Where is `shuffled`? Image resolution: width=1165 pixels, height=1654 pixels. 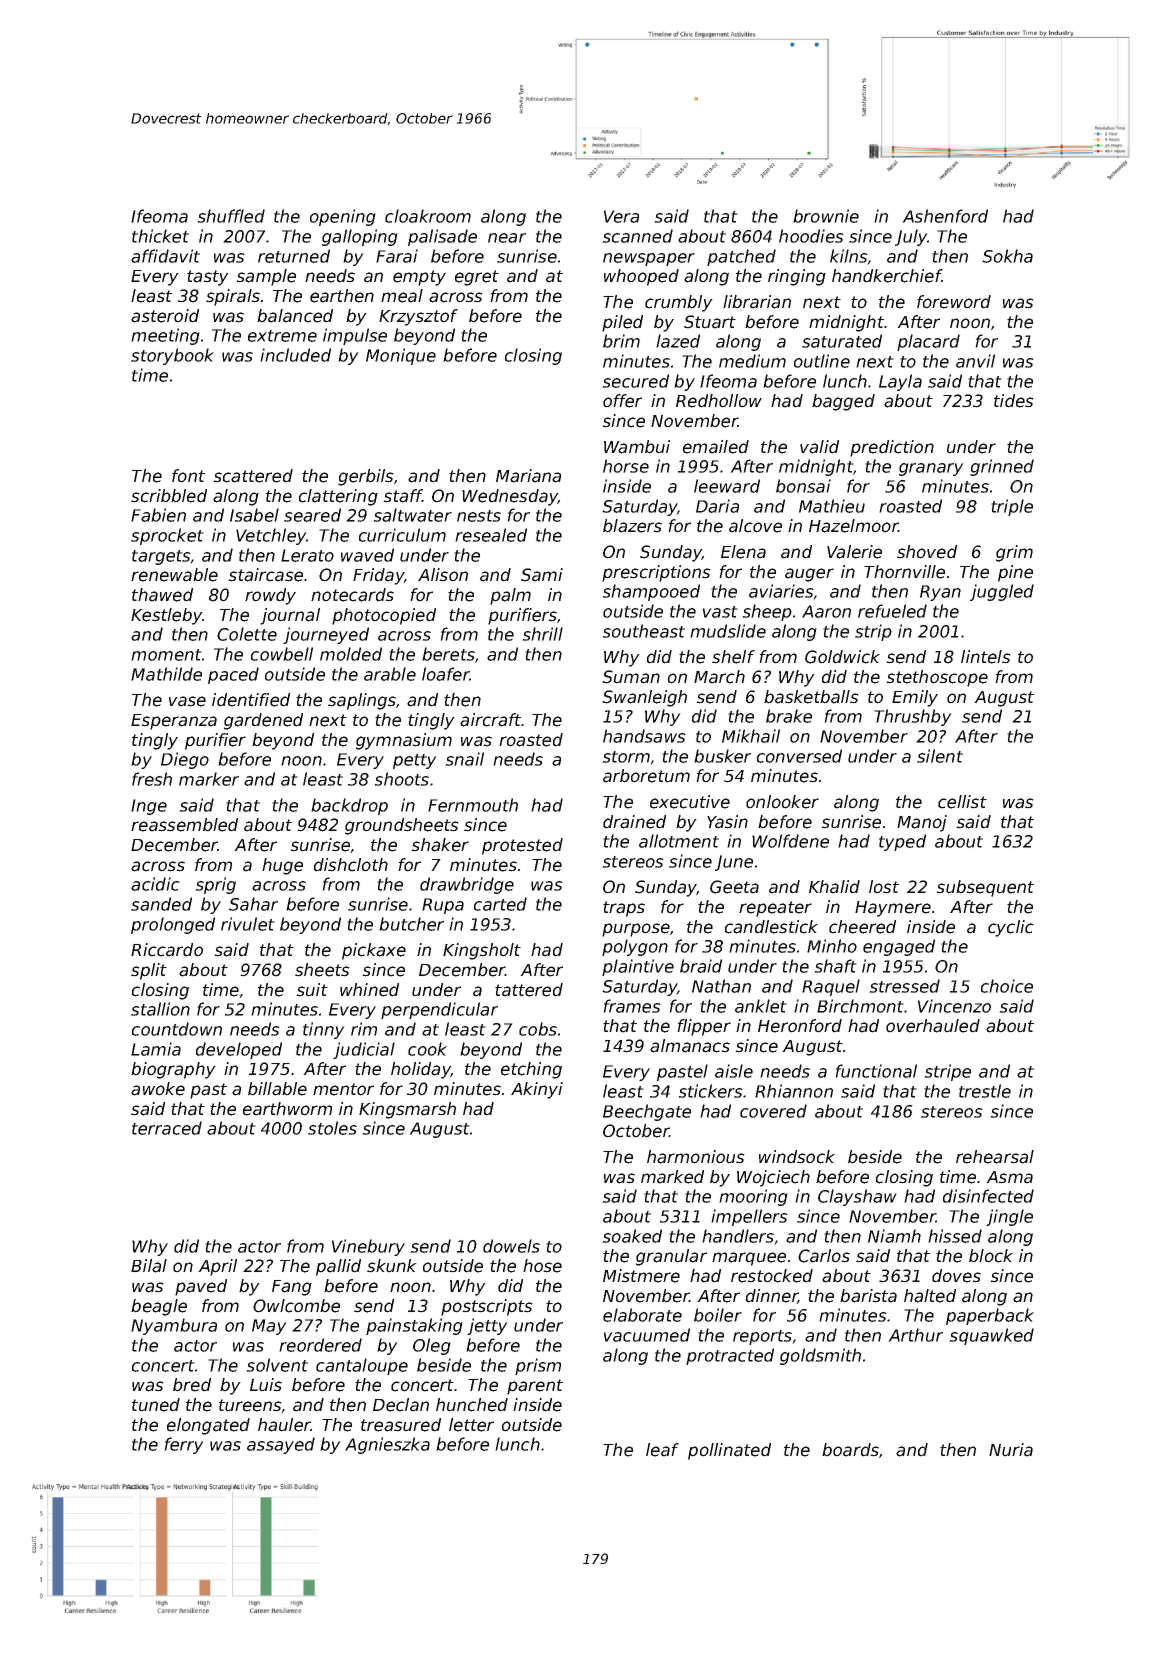
shuffled is located at coordinates (231, 216).
